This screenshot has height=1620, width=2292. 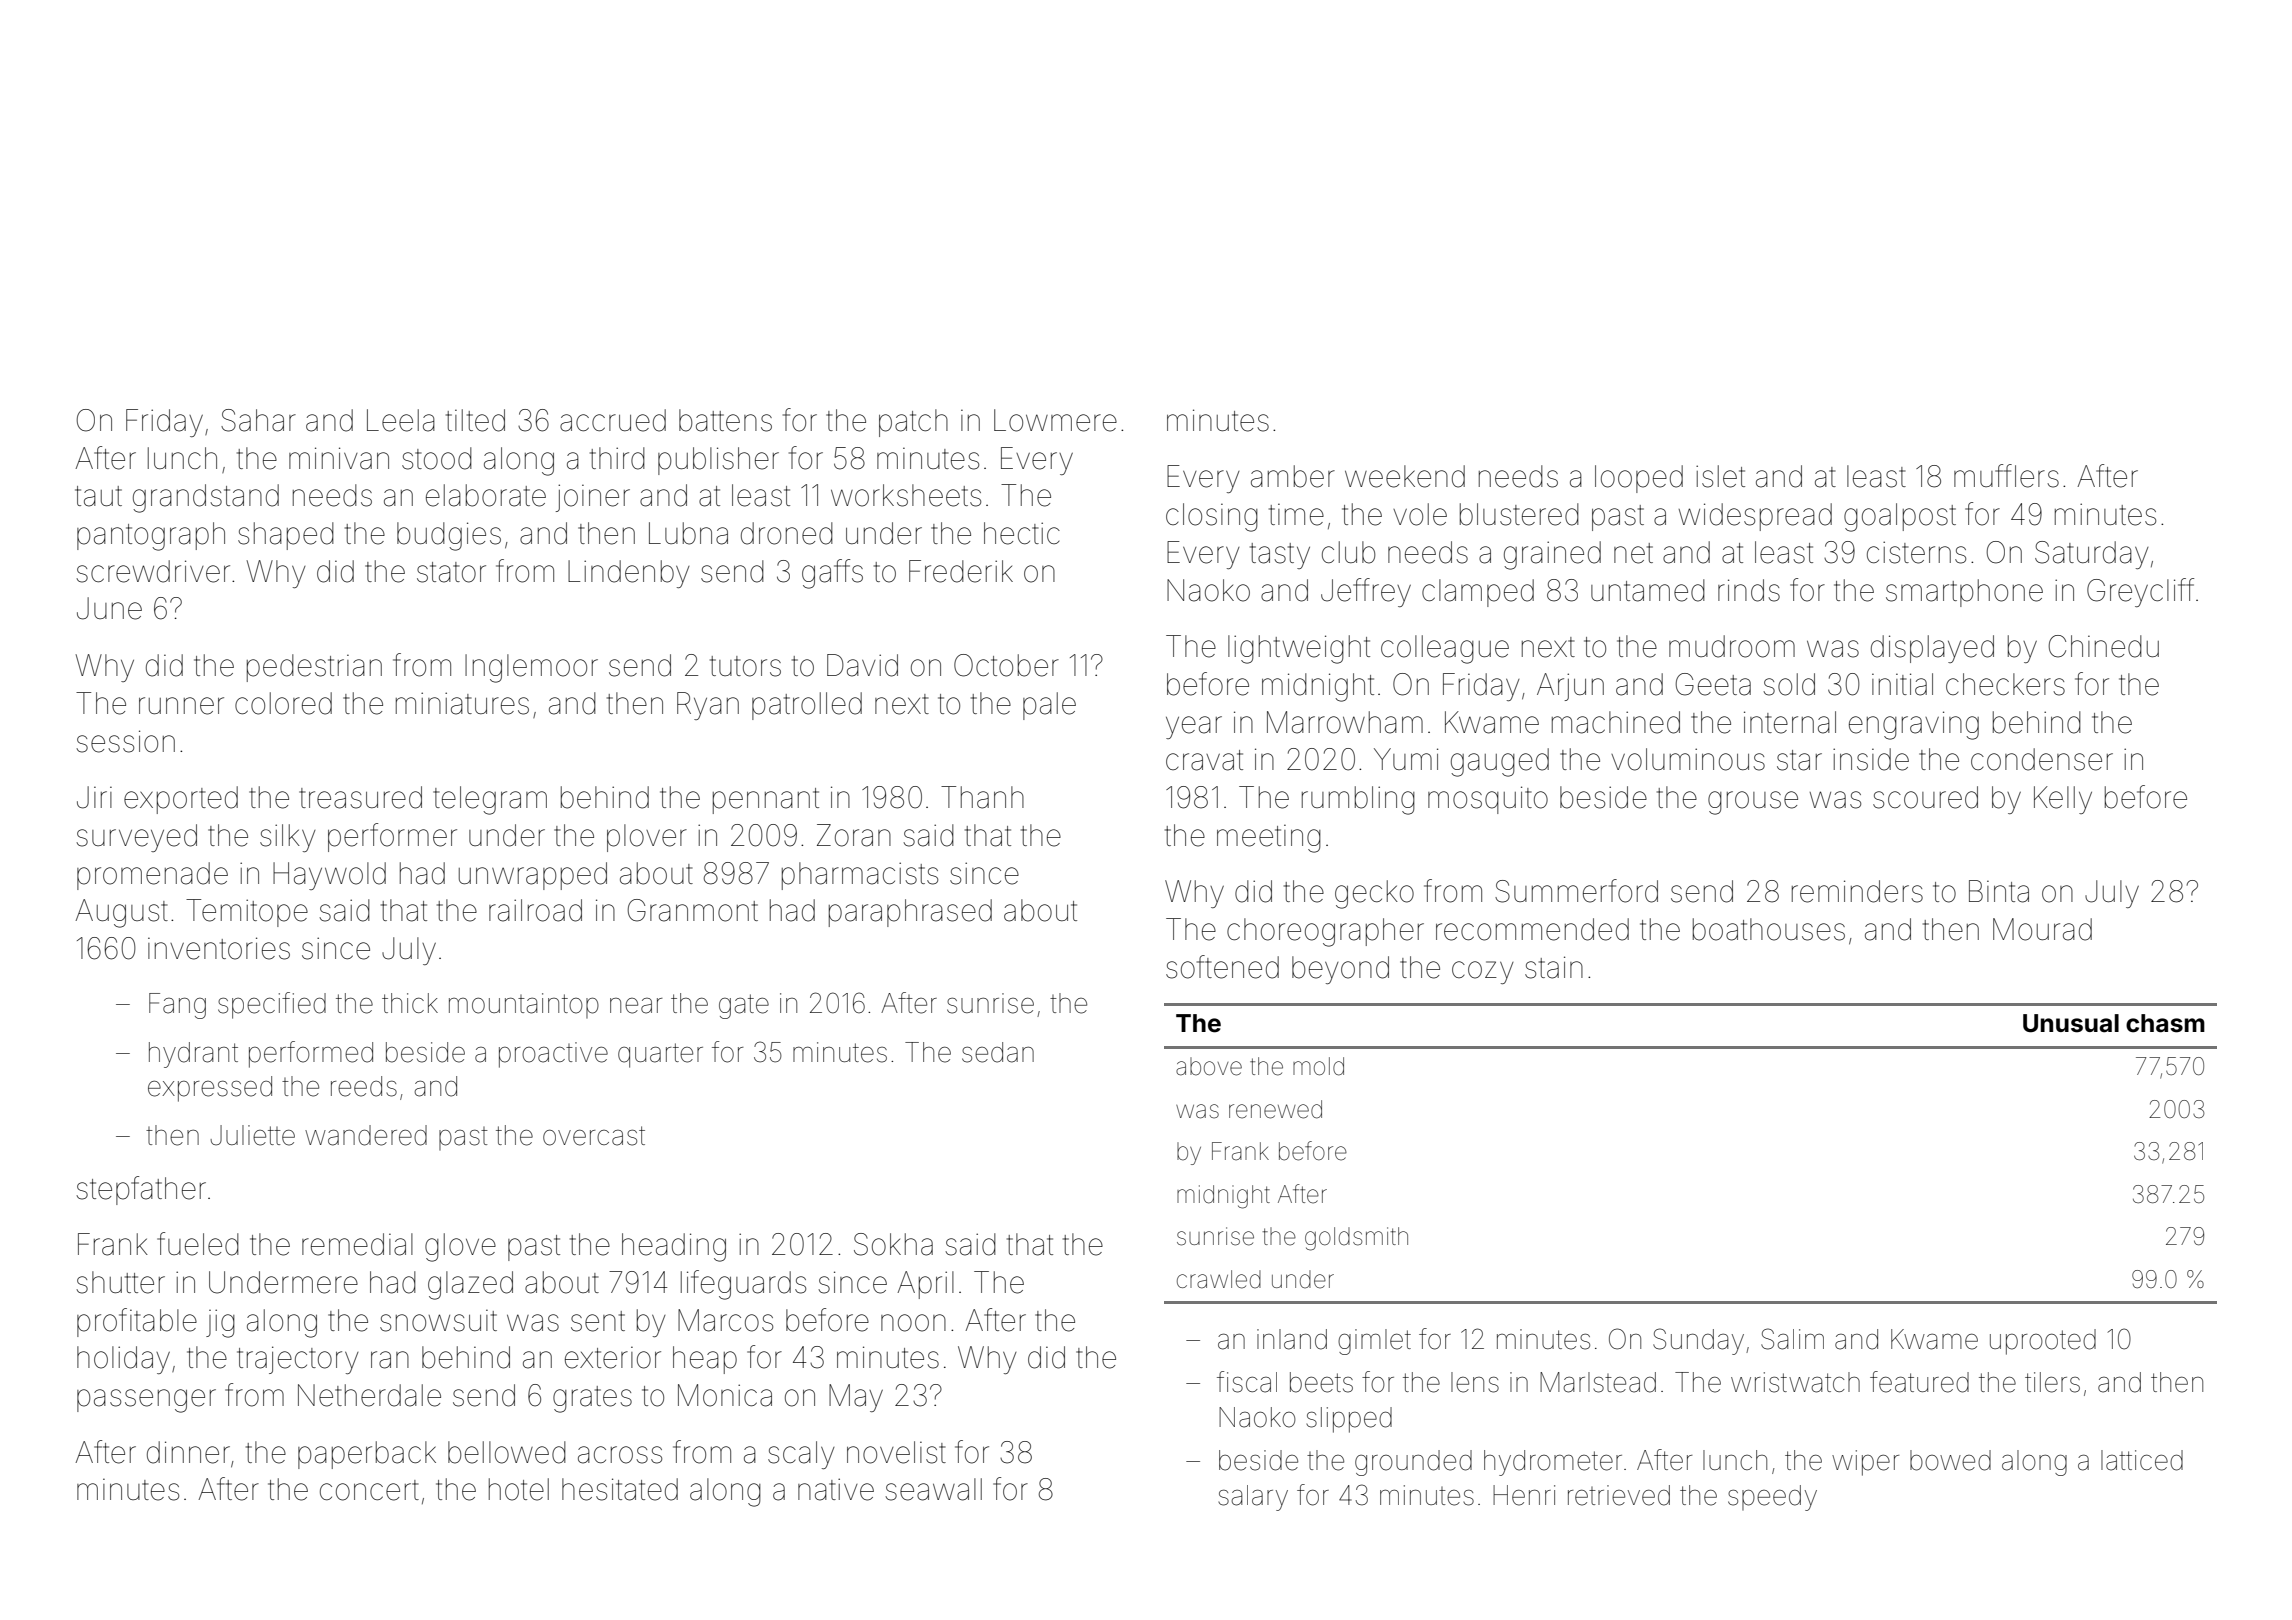 I want to click on sedan, so click(x=998, y=1052).
